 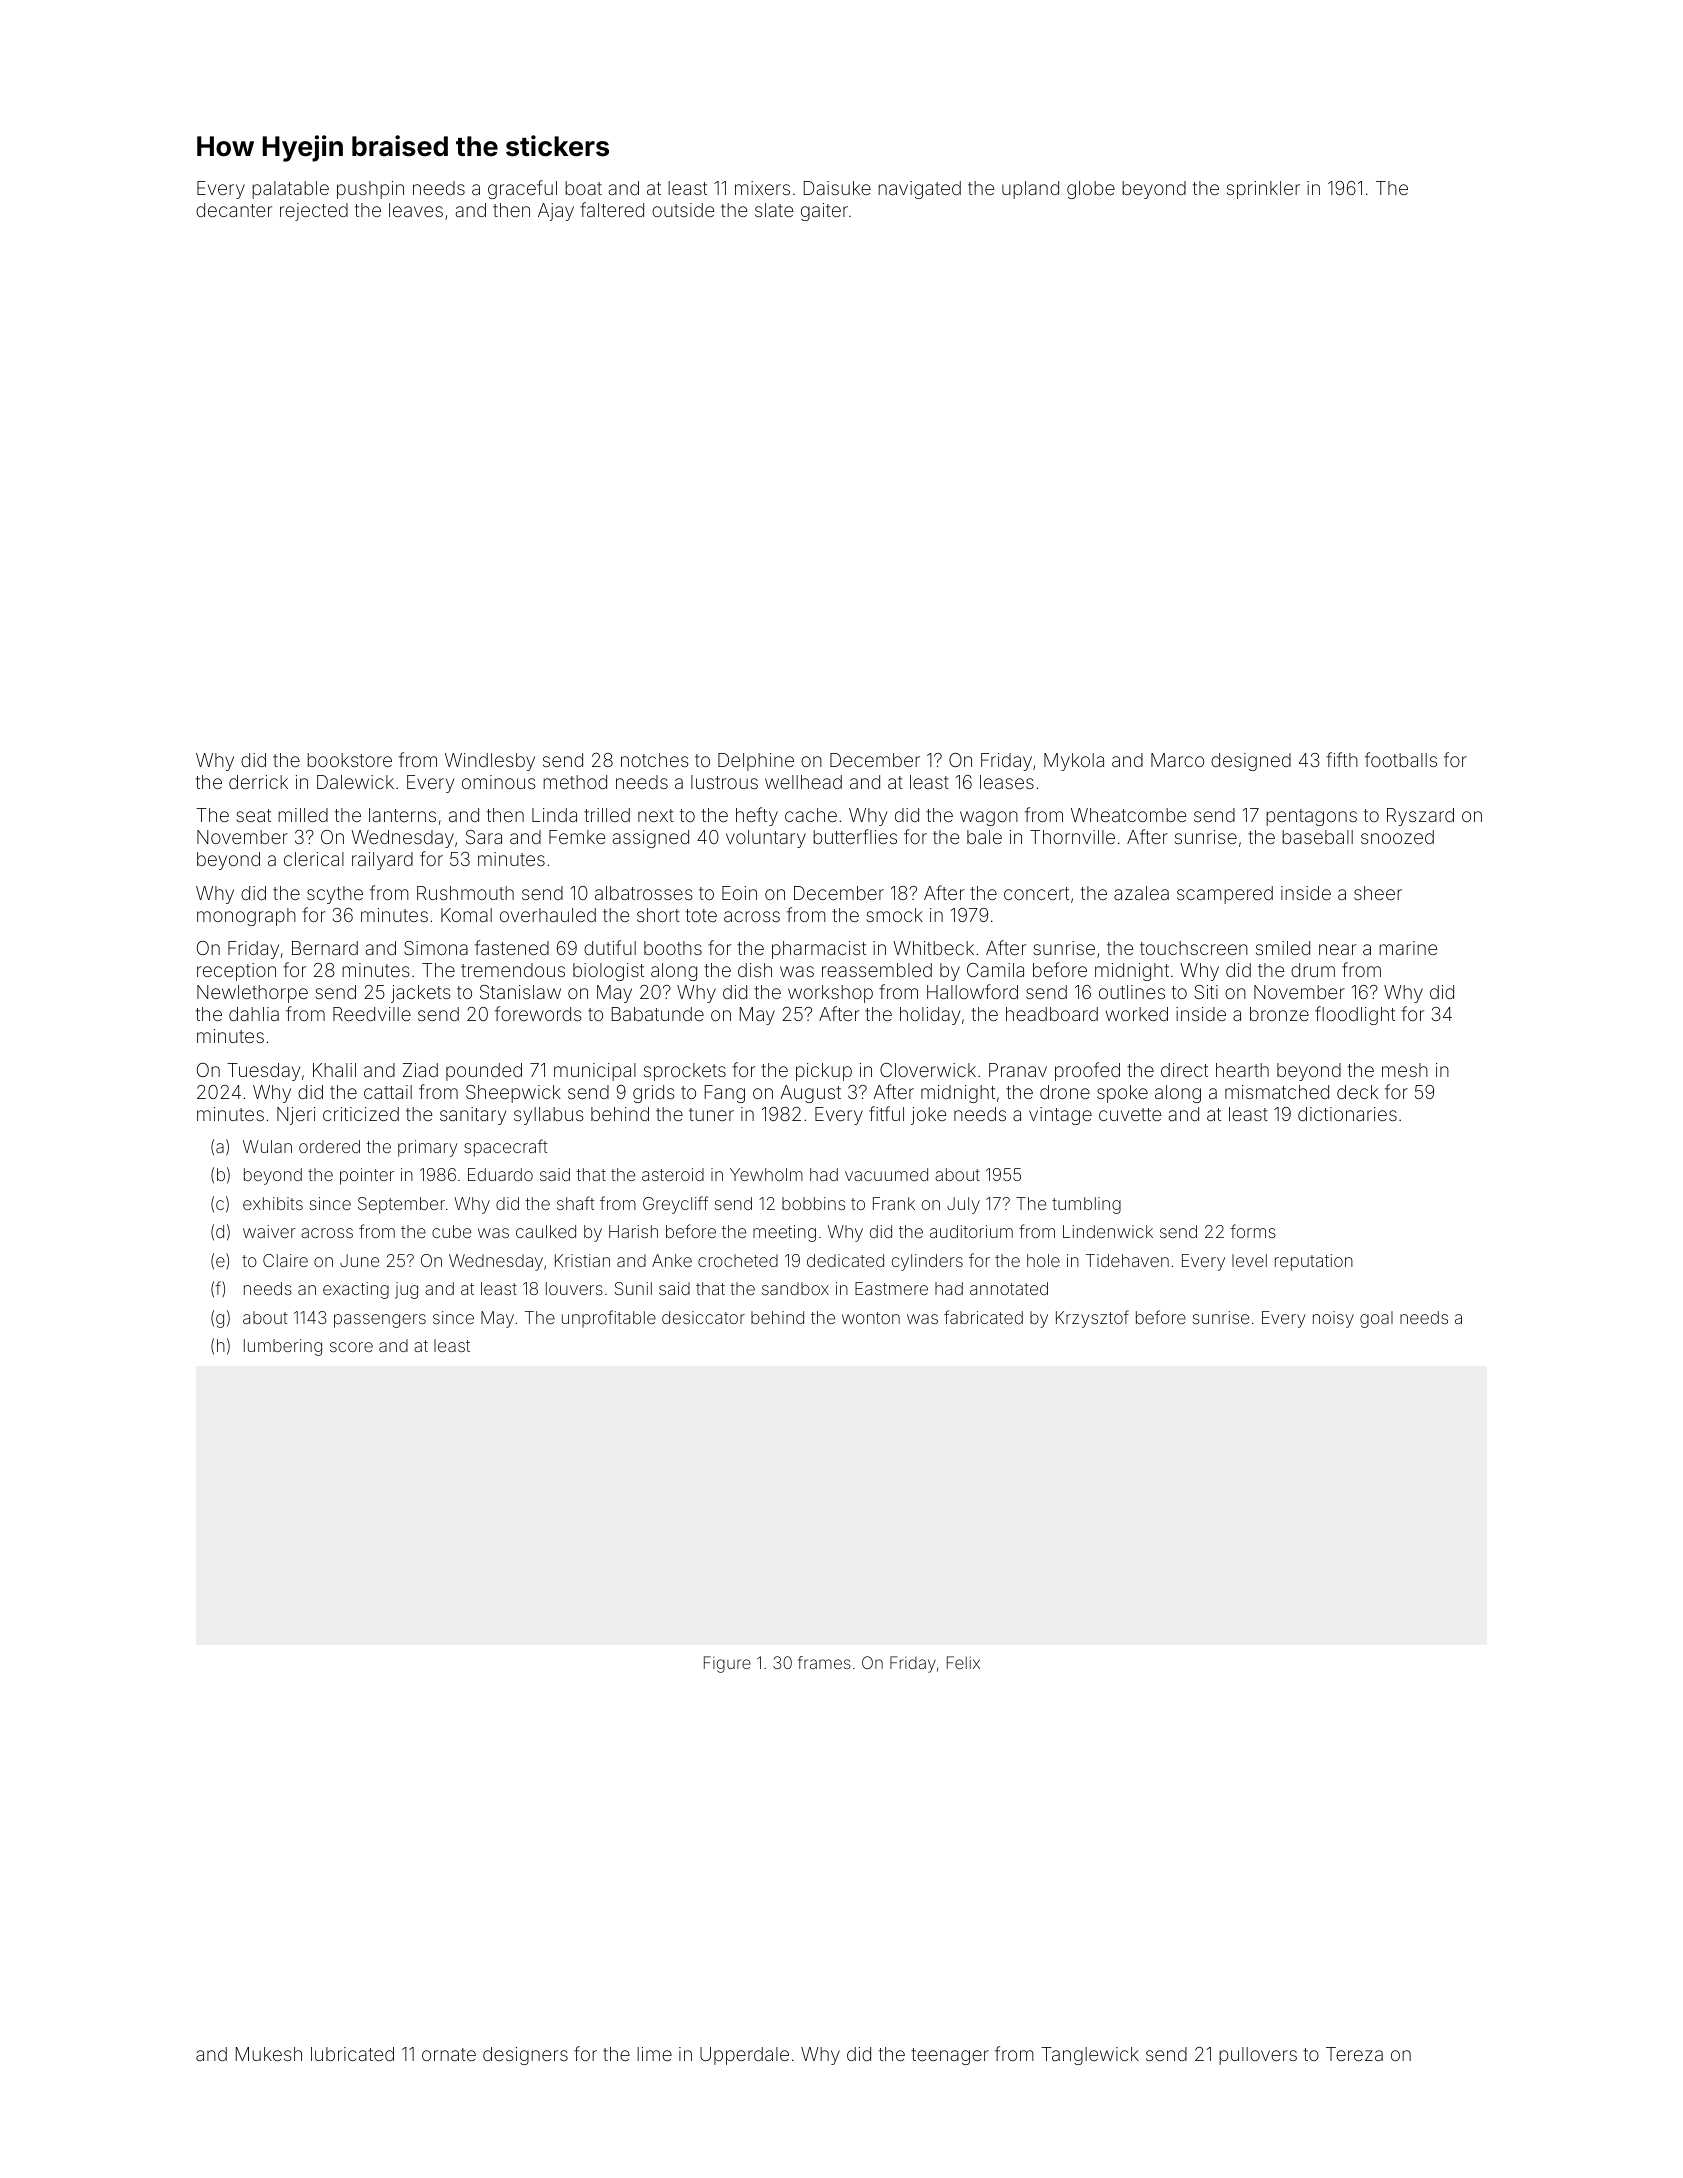 What do you see at coordinates (919, 190) in the image?
I see `navigated` at bounding box center [919, 190].
